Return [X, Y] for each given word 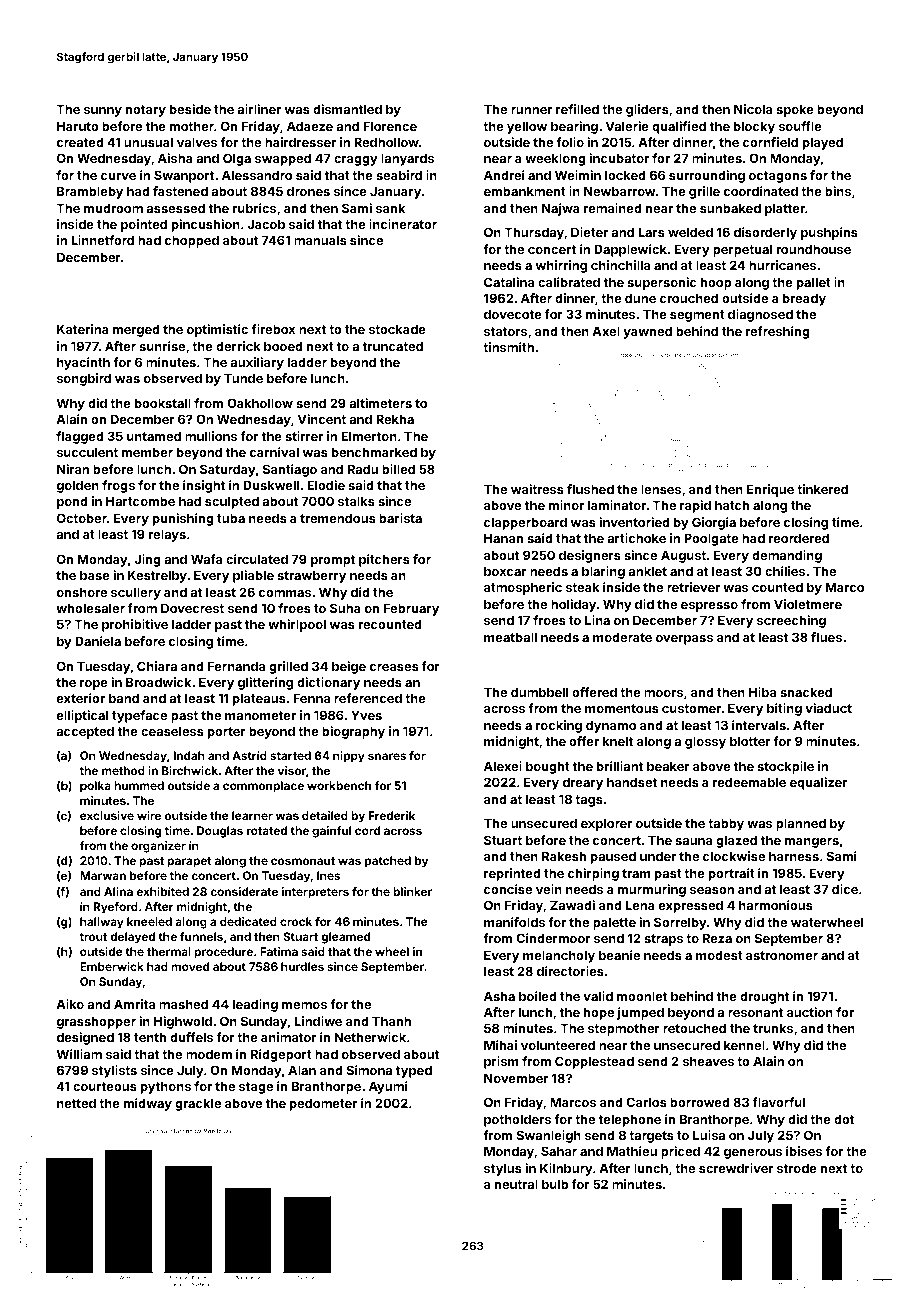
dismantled [347, 109]
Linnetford [102, 240]
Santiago [290, 470]
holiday [573, 605]
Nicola [753, 109]
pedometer [323, 1104]
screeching [791, 621]
